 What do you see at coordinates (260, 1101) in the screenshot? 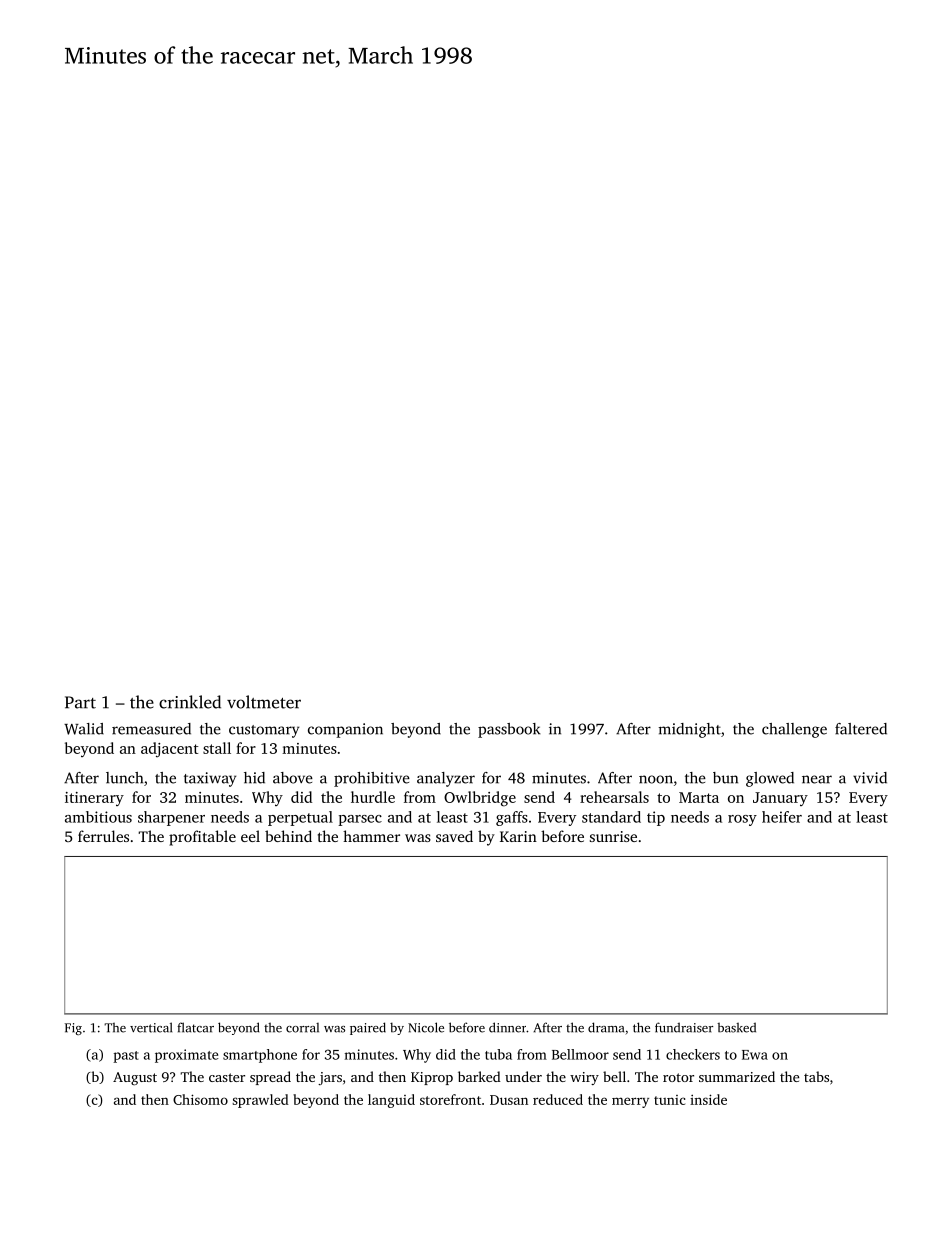
I see `sprawled` at bounding box center [260, 1101].
